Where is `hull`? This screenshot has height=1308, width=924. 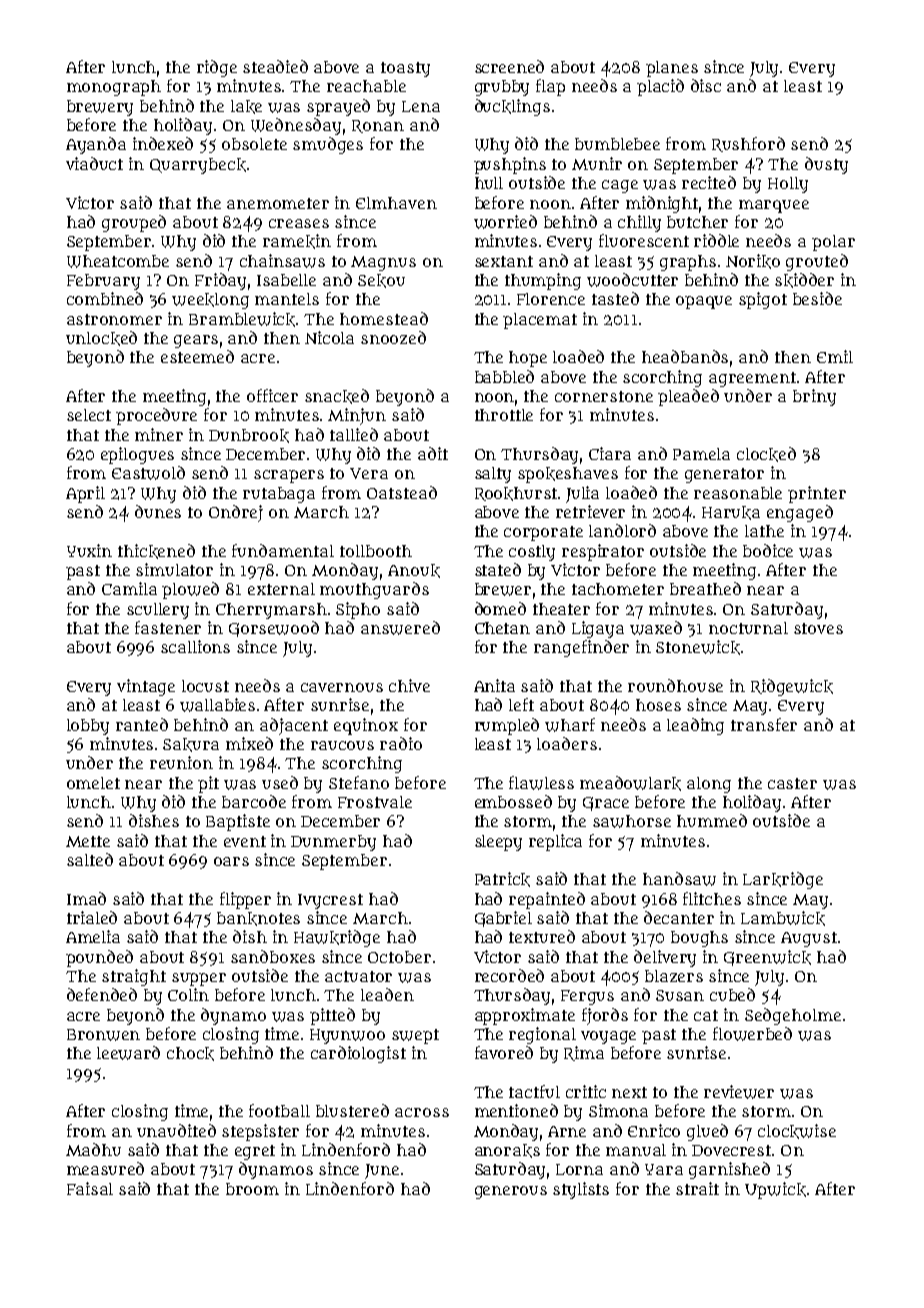 hull is located at coordinates (489, 183).
